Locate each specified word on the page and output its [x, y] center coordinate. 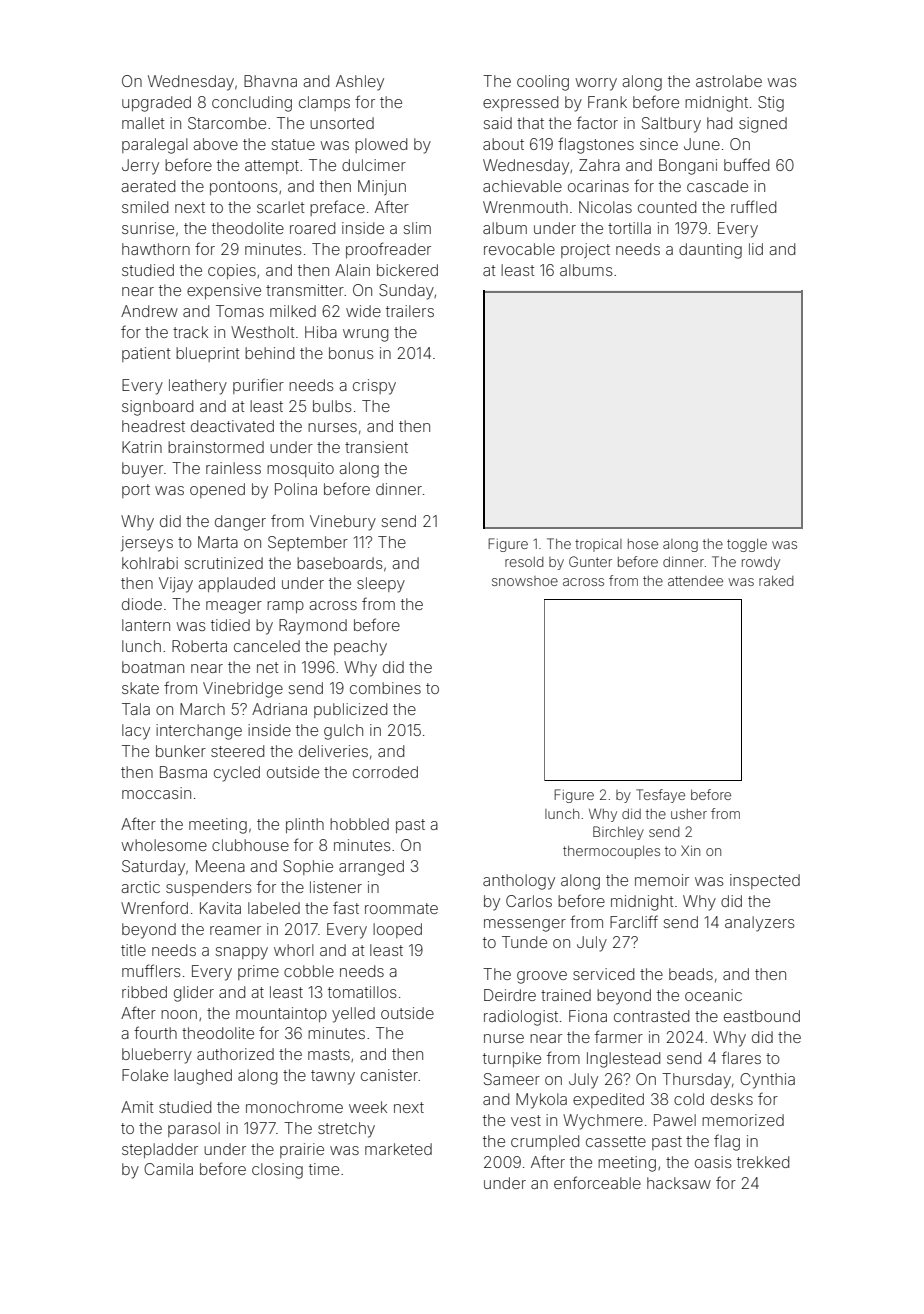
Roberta [199, 646]
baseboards [340, 563]
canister [389, 1075]
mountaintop [281, 1014]
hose [643, 544]
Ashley [360, 83]
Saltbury [671, 125]
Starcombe [227, 123]
